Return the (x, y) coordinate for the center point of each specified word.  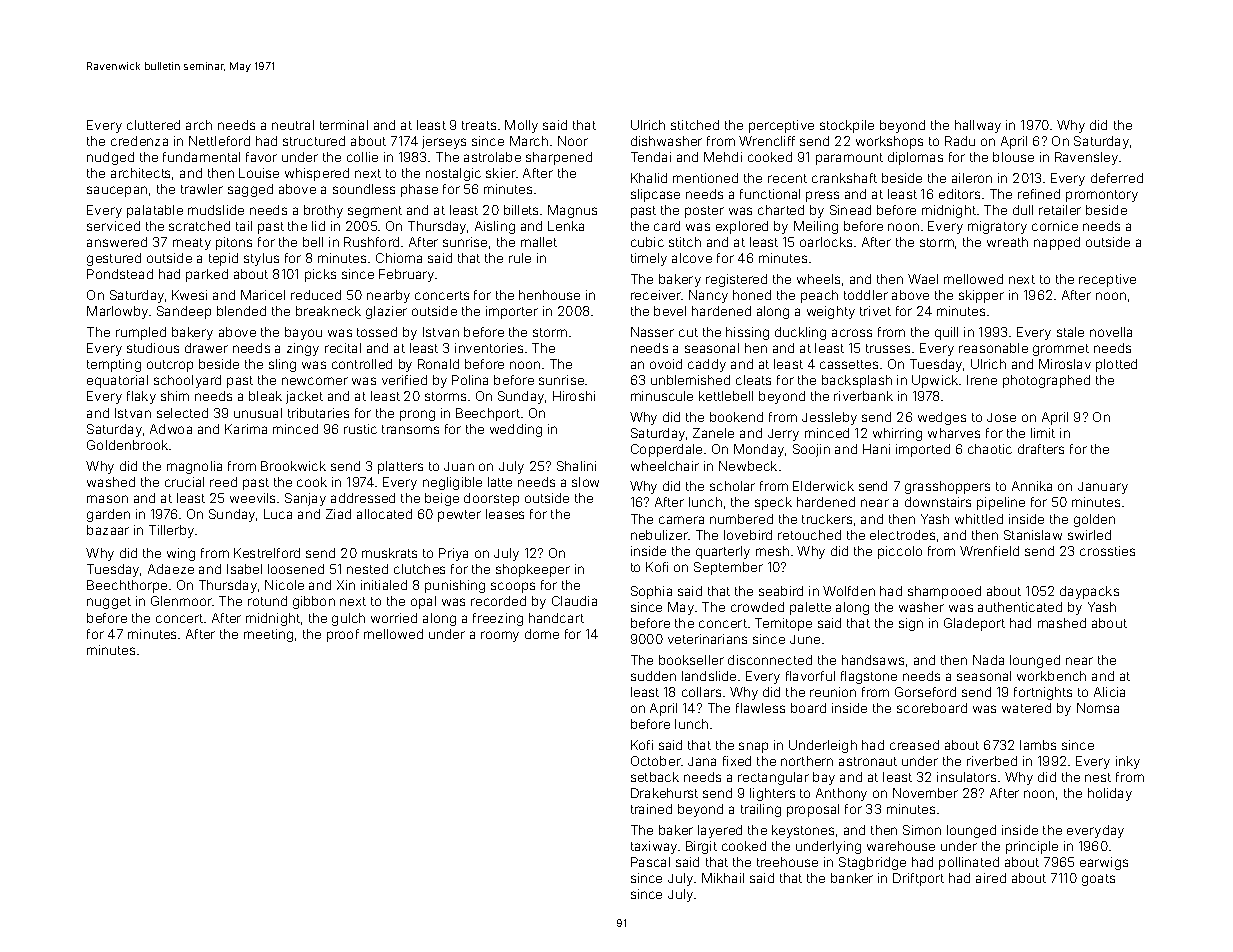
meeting (268, 635)
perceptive (781, 126)
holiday (1110, 794)
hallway (978, 126)
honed (752, 295)
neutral (293, 125)
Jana (702, 761)
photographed (1046, 381)
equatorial (117, 381)
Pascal (650, 862)
